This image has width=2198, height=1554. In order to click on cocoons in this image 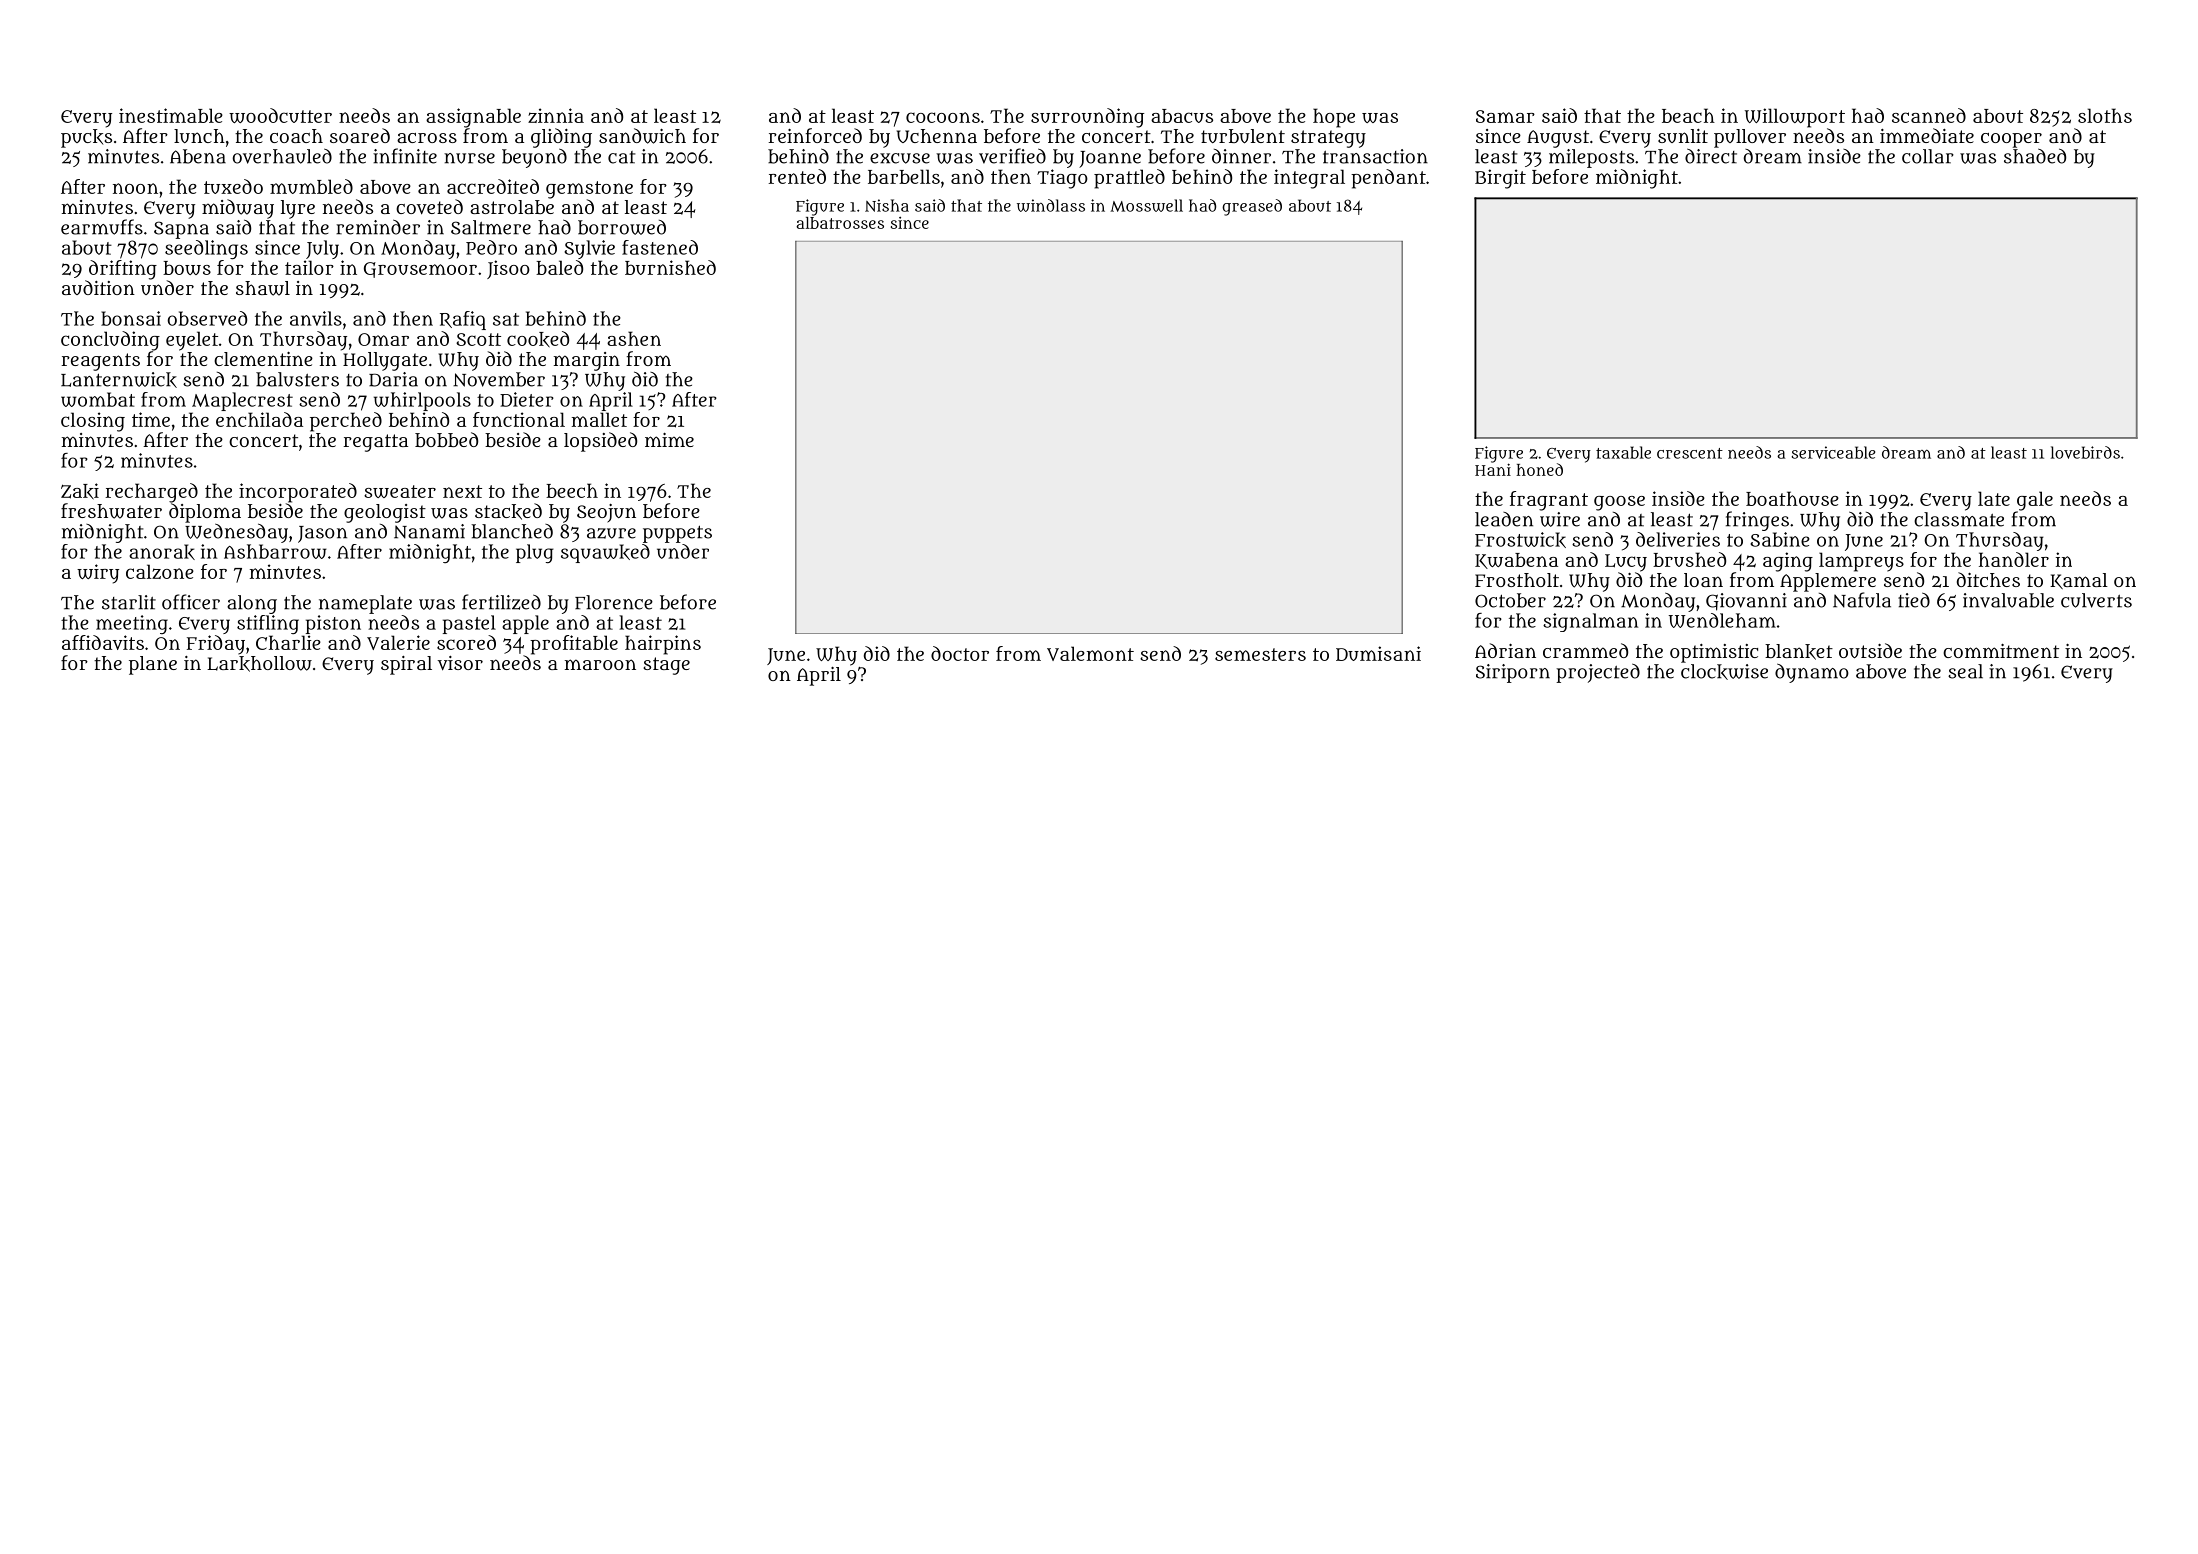, I will do `click(943, 117)`.
